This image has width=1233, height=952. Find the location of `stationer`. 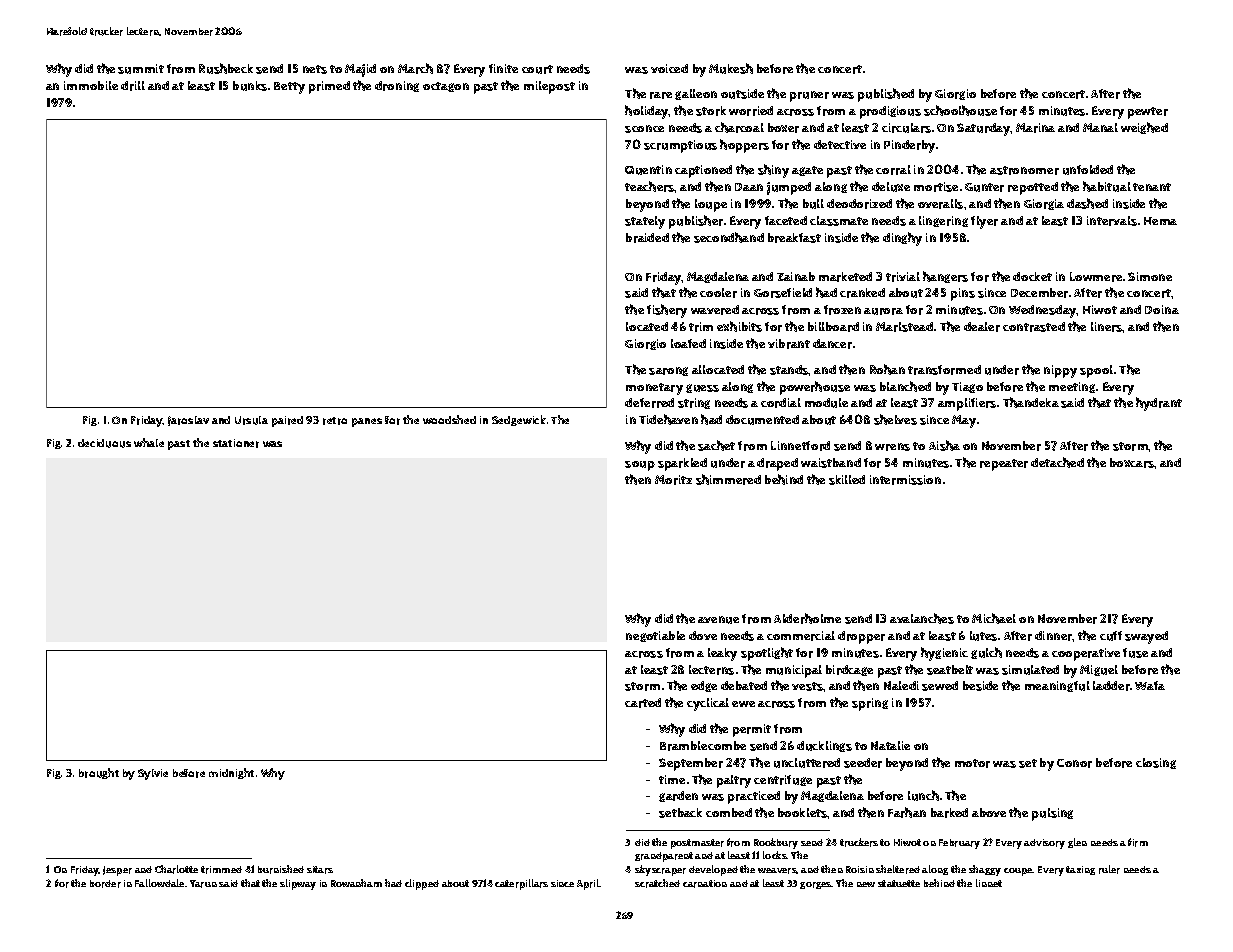

stationer is located at coordinates (236, 443).
